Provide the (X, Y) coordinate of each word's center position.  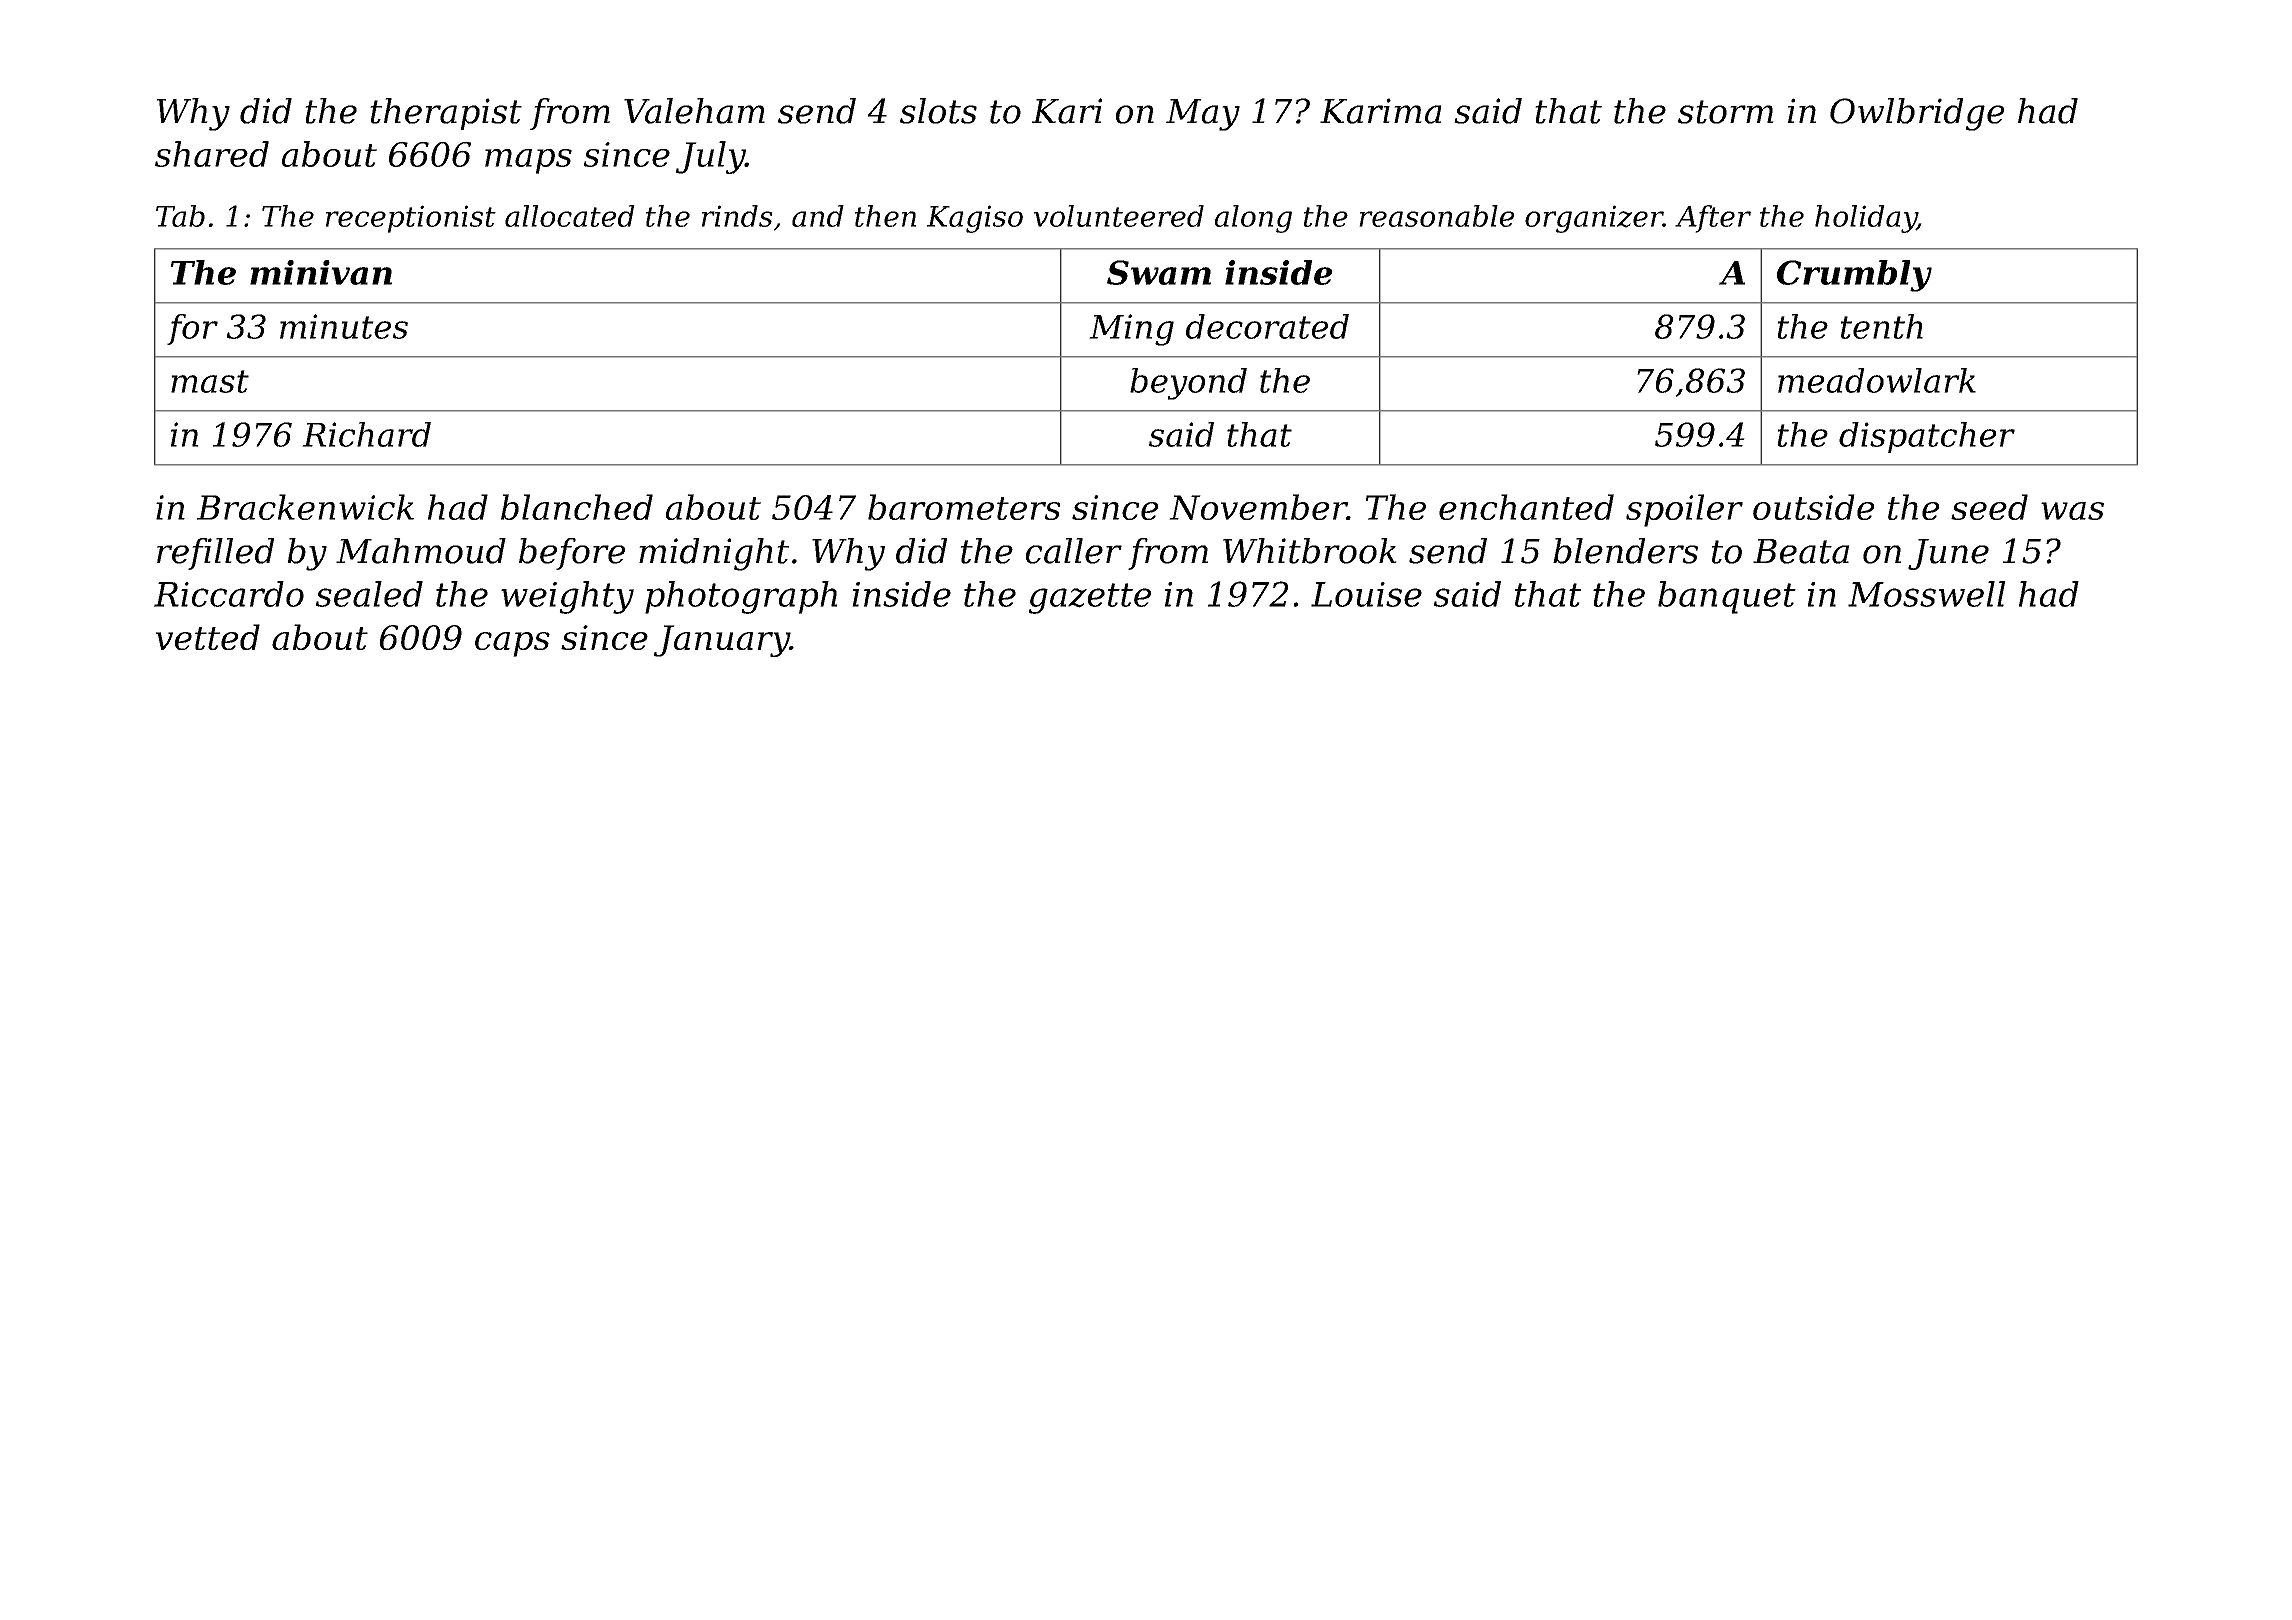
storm (1726, 112)
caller (1074, 551)
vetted (208, 637)
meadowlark (1877, 380)
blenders (1625, 551)
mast (210, 381)
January (722, 641)
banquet (1727, 597)
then (885, 216)
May (1203, 115)
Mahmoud (421, 551)
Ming (1131, 330)
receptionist (411, 219)
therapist (446, 114)
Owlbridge (1917, 114)
